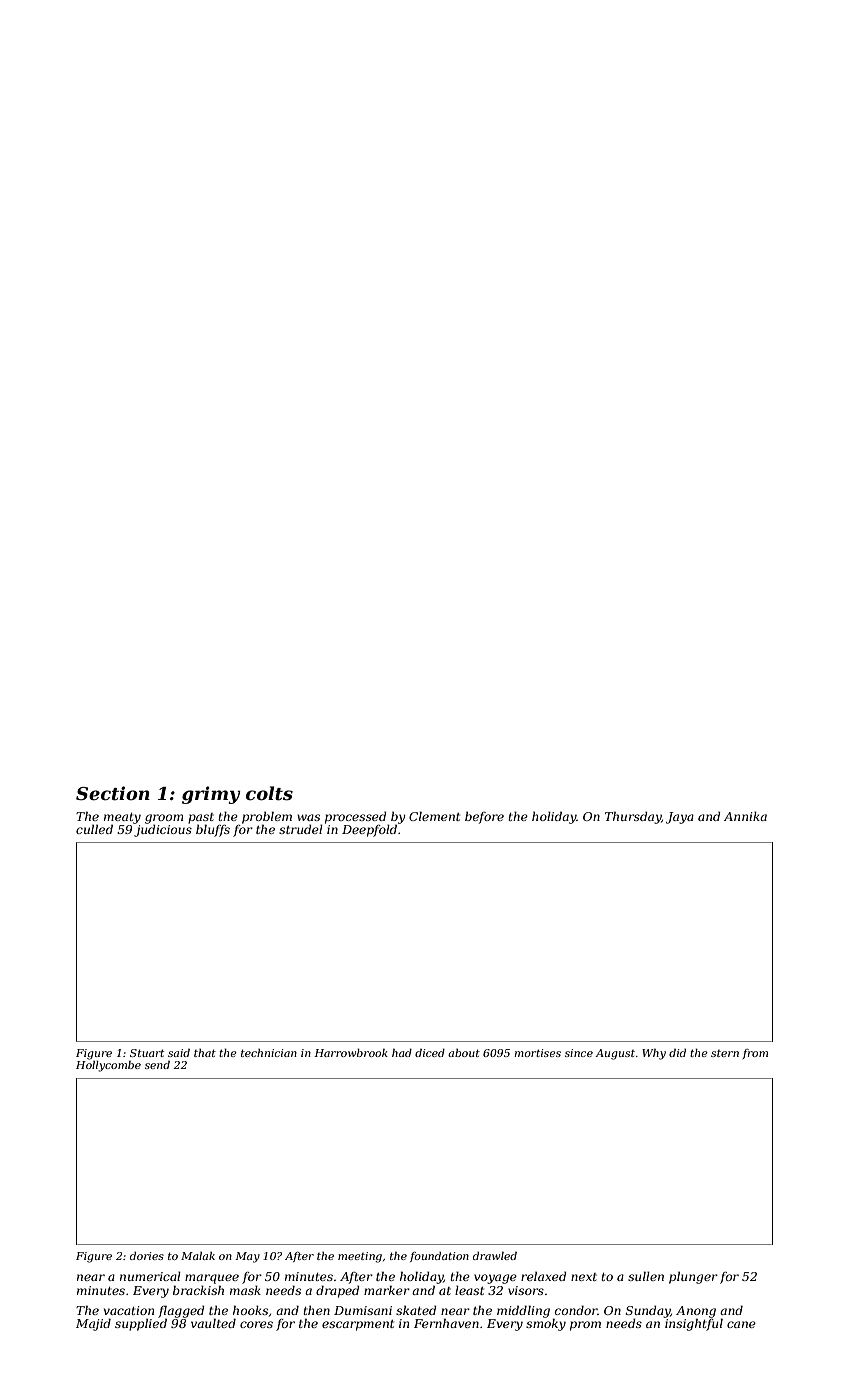 This page has height=1400, width=849. Describe the element at coordinates (725, 1053) in the page. I see `stern` at that location.
